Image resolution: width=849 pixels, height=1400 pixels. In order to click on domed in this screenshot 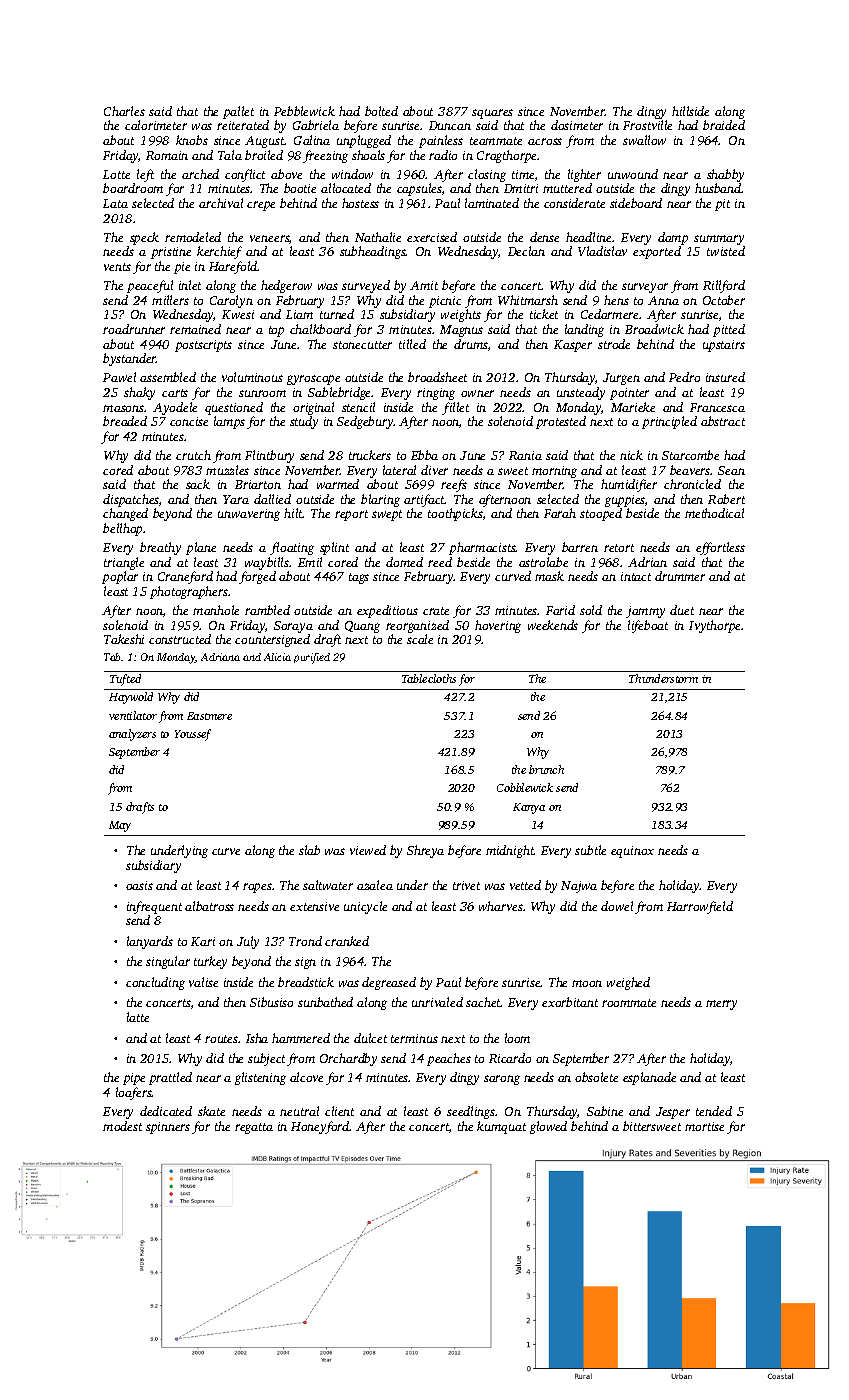, I will do `click(404, 562)`.
